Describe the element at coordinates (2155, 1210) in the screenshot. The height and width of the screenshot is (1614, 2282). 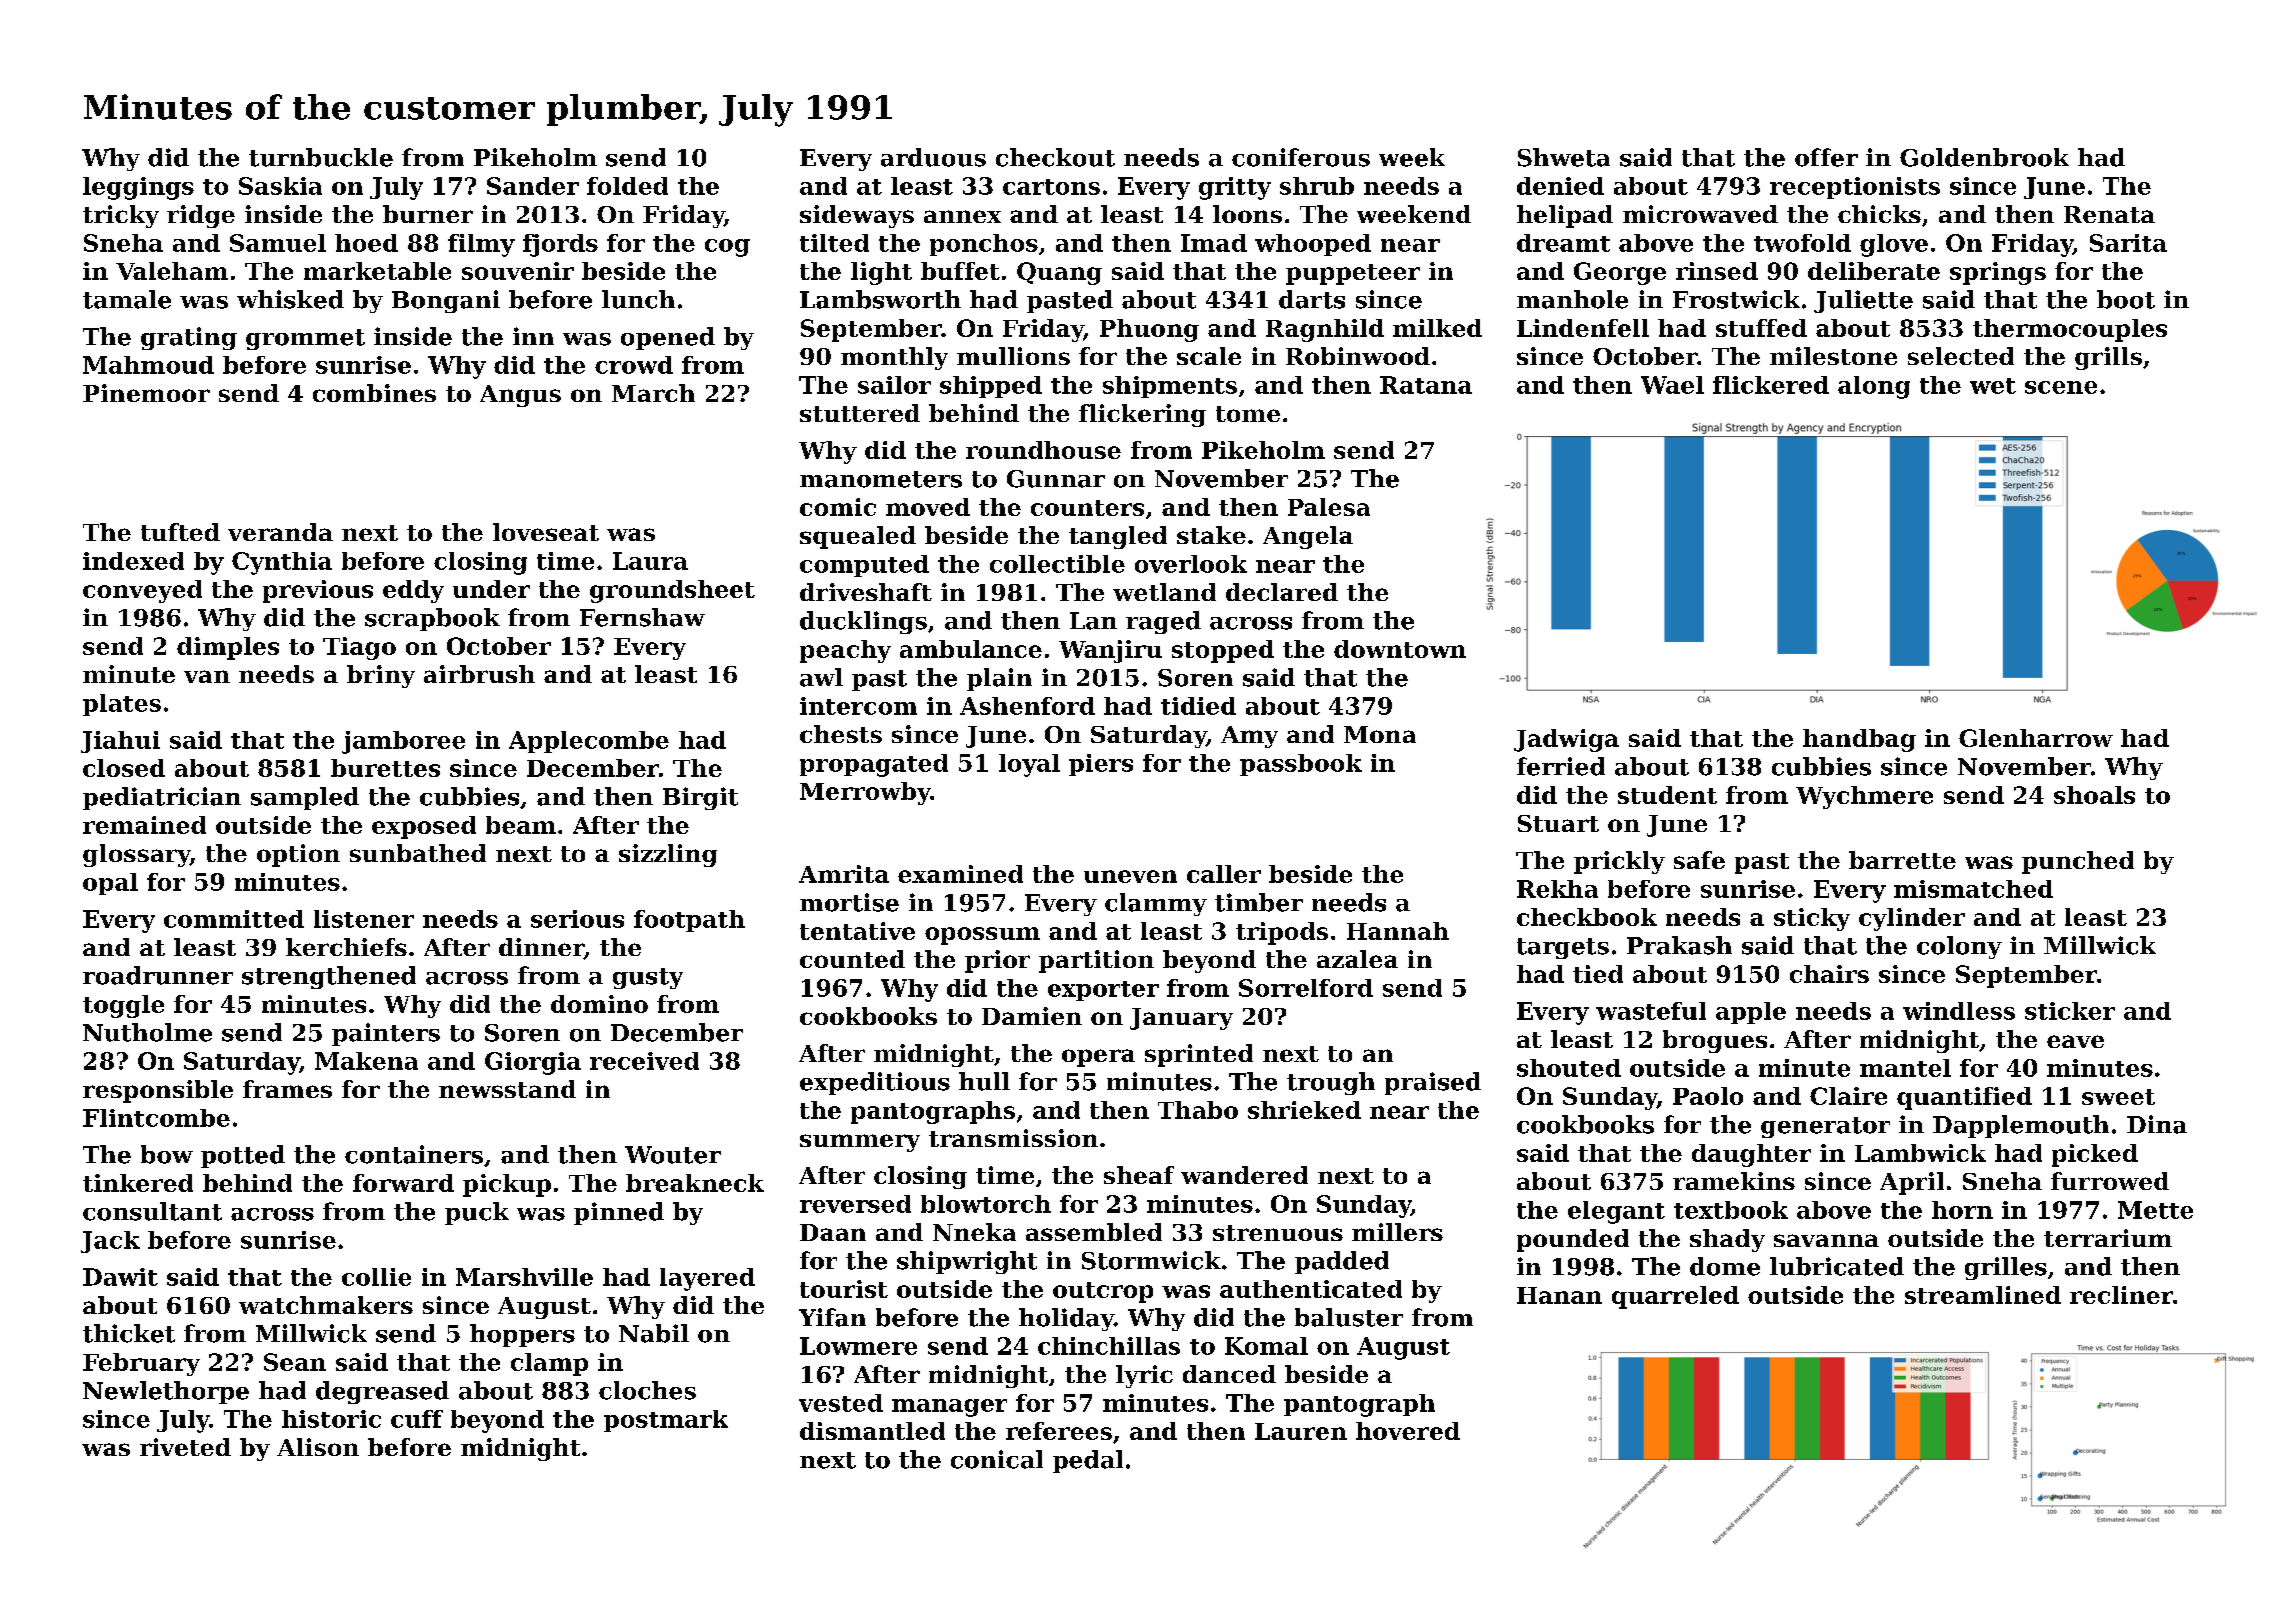
I see `Mette` at that location.
